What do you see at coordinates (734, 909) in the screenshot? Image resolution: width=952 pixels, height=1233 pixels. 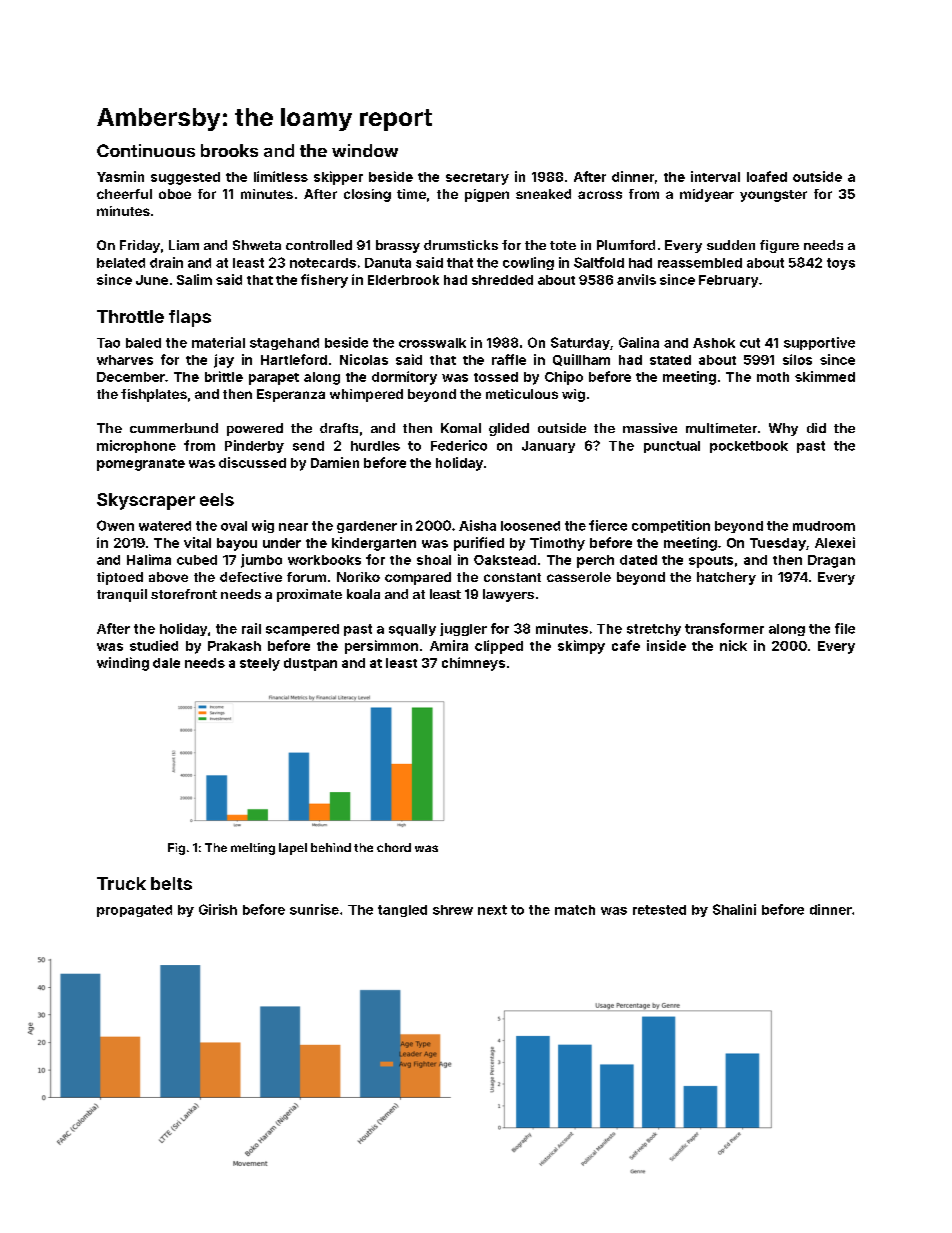 I see `Shalini` at bounding box center [734, 909].
